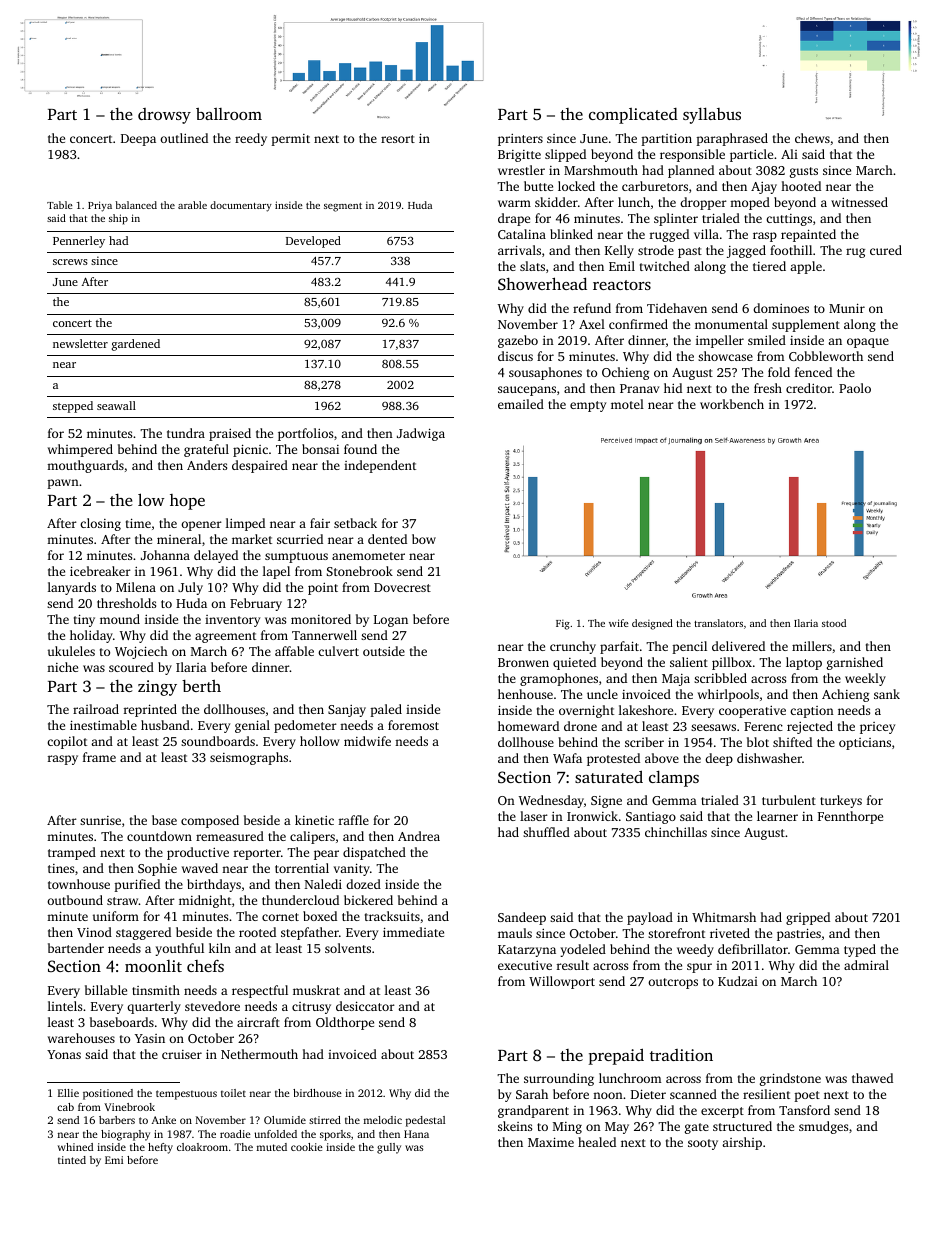 The height and width of the page is (1233, 952). I want to click on executive, so click(525, 965).
